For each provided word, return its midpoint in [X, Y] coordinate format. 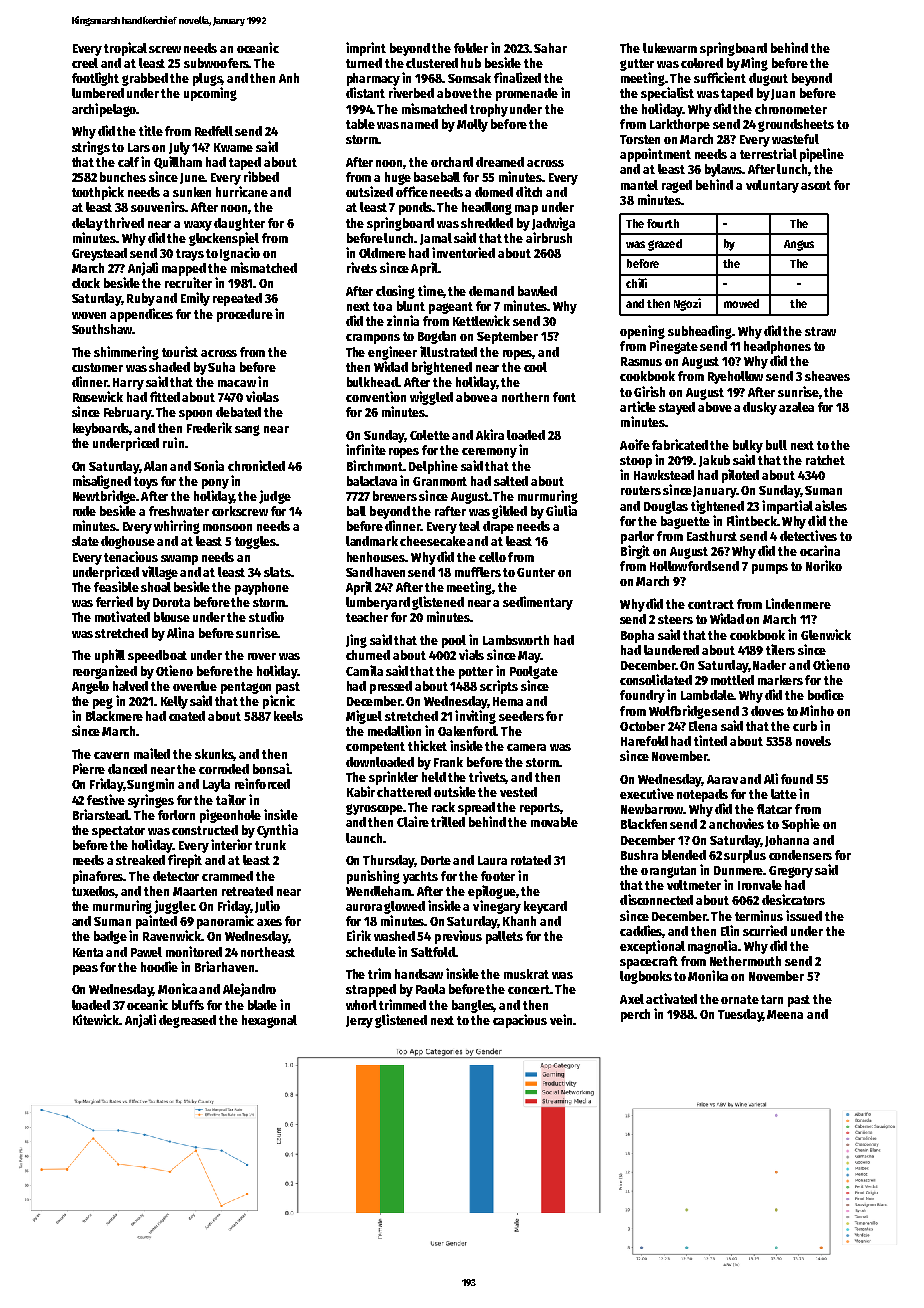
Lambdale [707, 695]
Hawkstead [664, 475]
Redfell [214, 131]
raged [677, 186]
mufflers [478, 572]
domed [494, 192]
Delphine [433, 467]
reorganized [105, 672]
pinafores [98, 877]
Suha [221, 367]
